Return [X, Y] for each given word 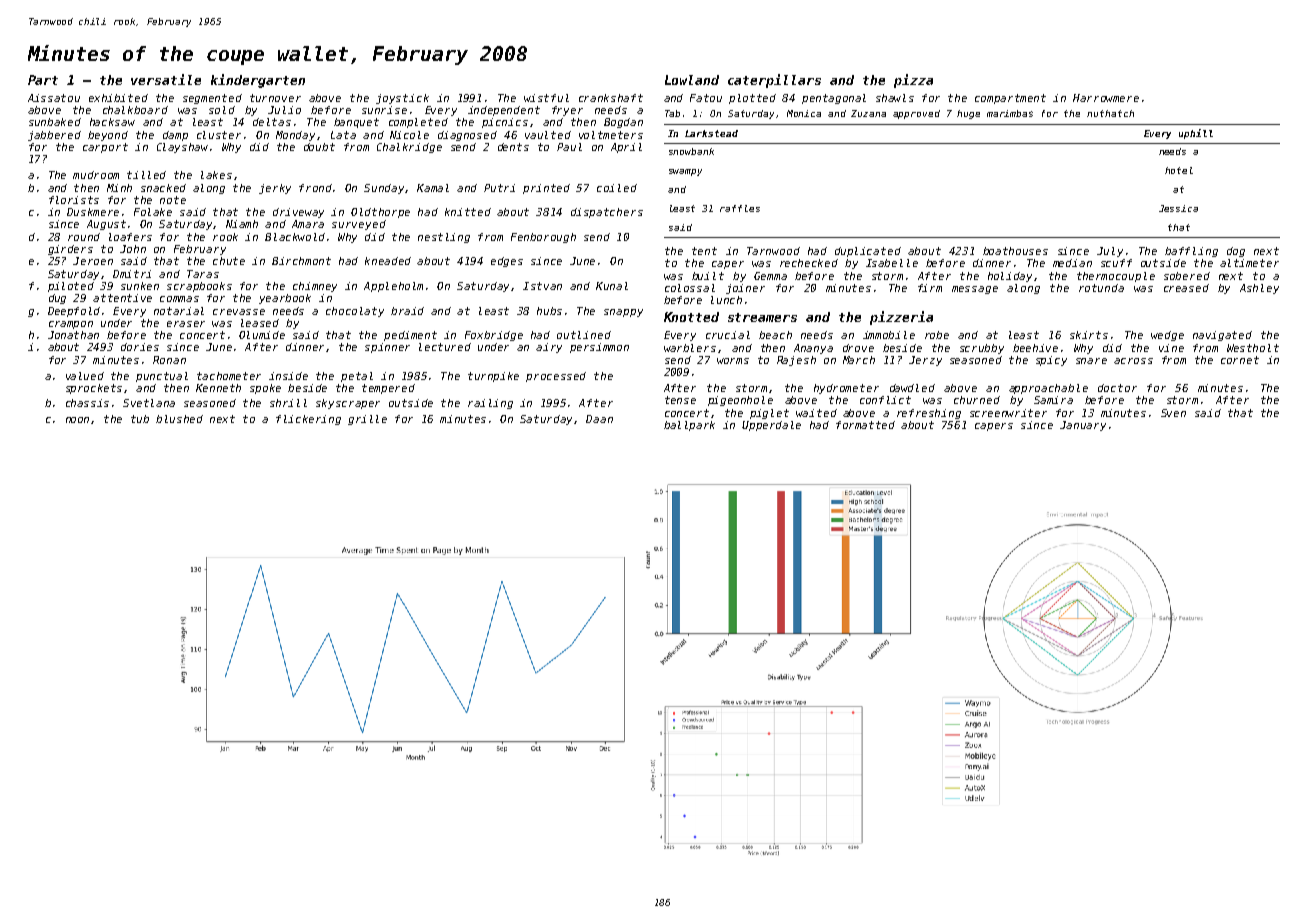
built [708, 276]
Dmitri [132, 274]
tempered [388, 389]
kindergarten [258, 81]
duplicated [868, 252]
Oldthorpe [380, 213]
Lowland [692, 80]
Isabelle [892, 263]
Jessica [1178, 208]
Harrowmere [1106, 98]
